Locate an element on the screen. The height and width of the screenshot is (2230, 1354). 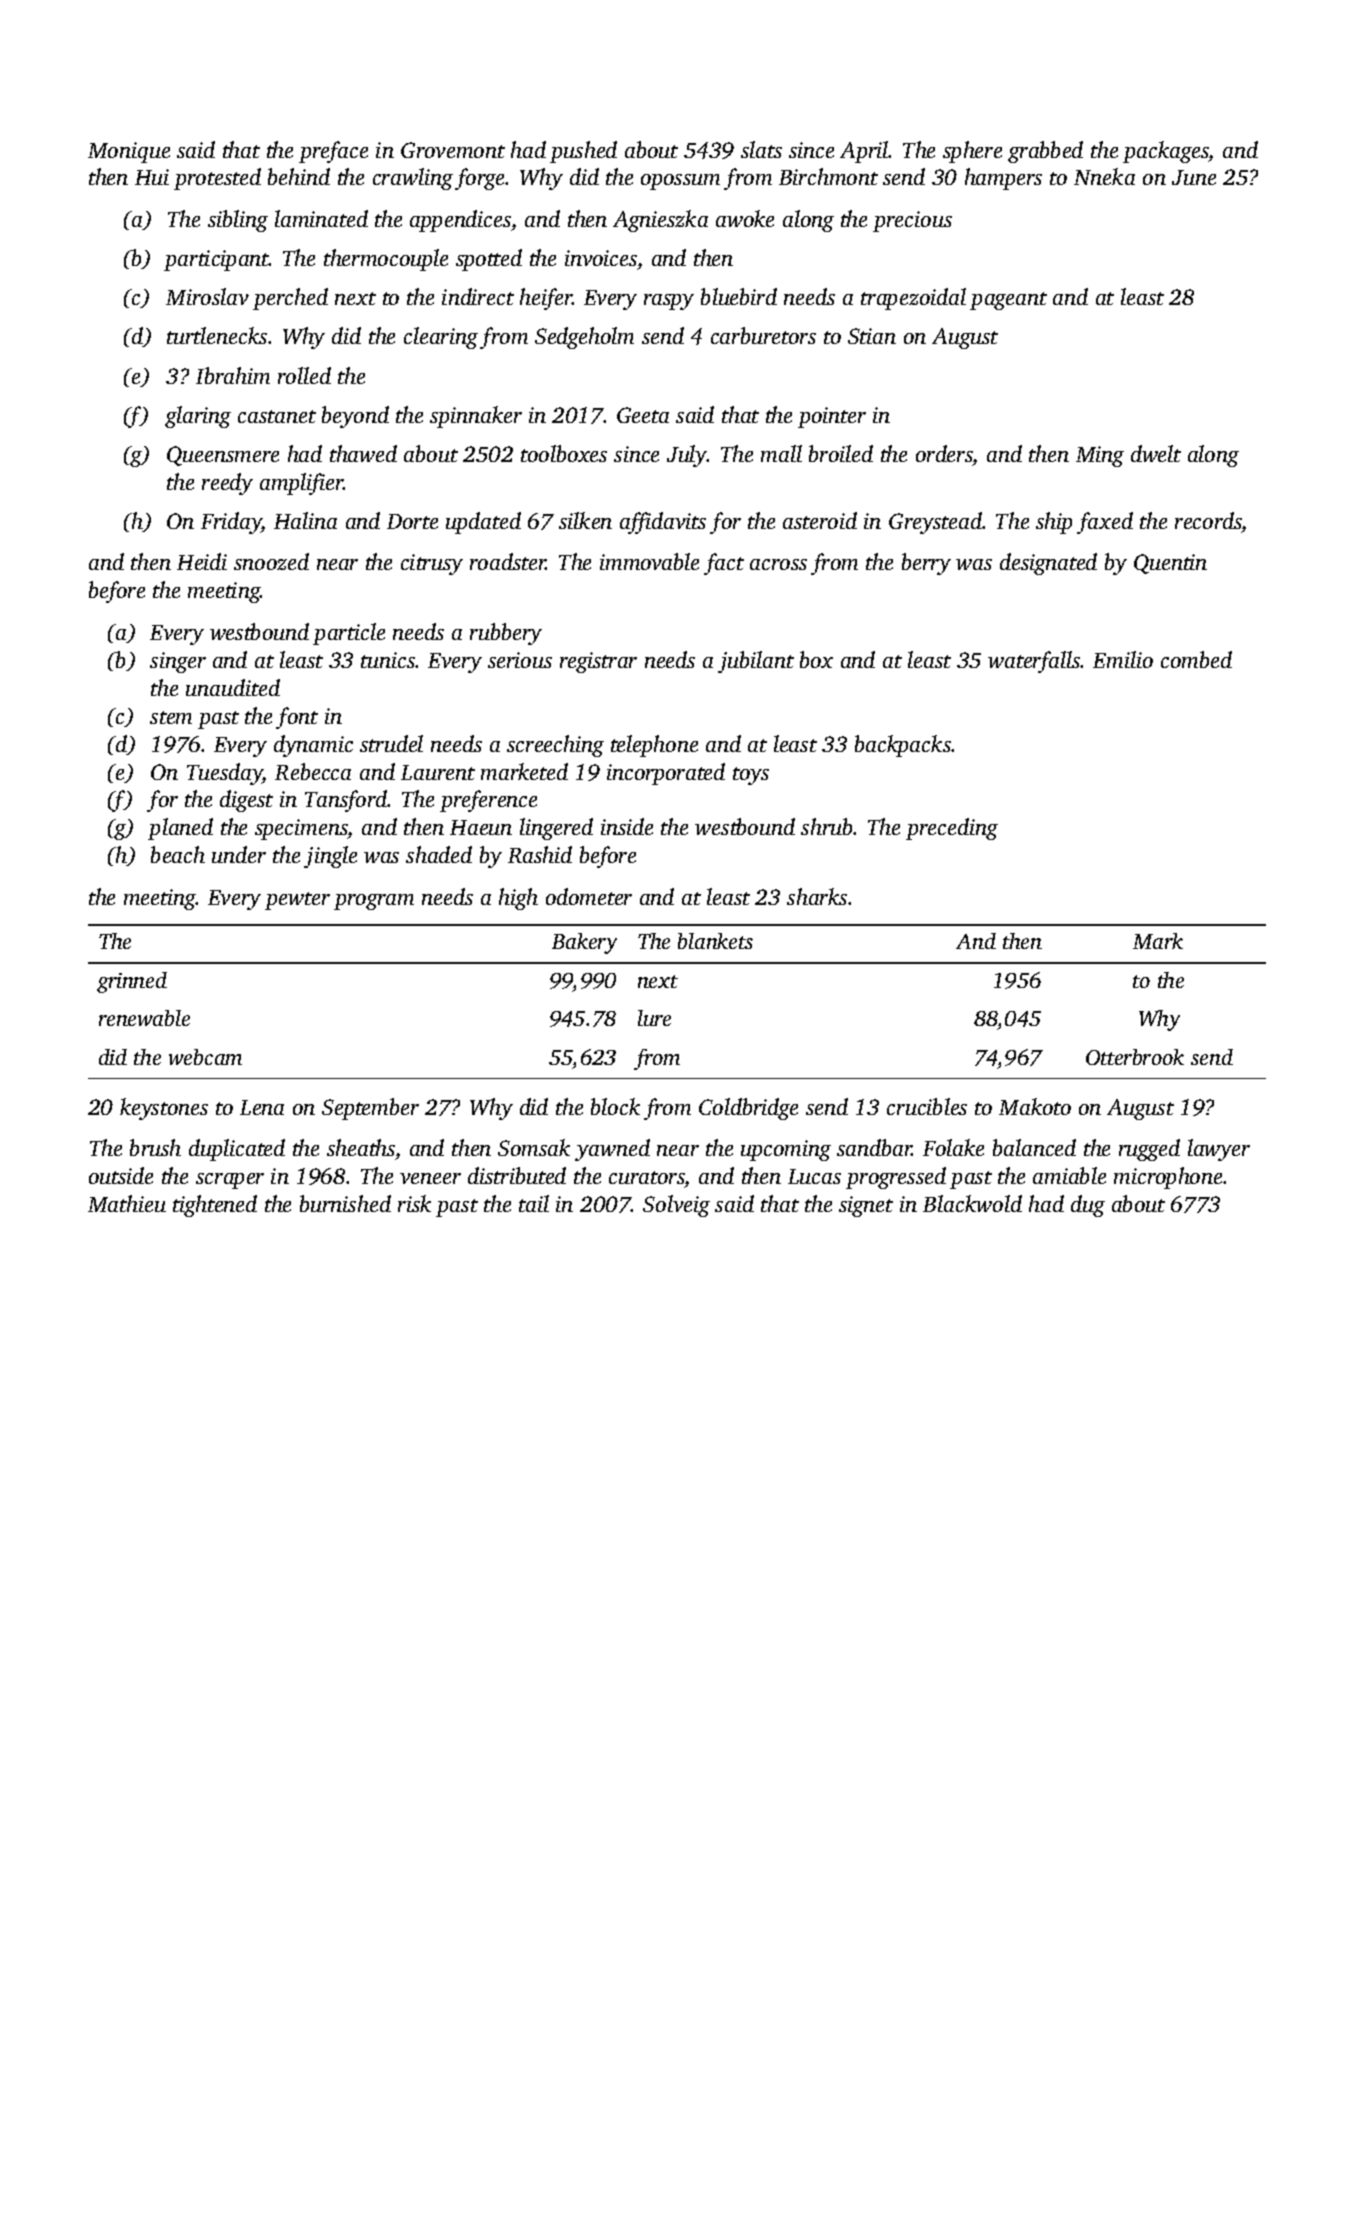
distributed is located at coordinates (517, 1175).
